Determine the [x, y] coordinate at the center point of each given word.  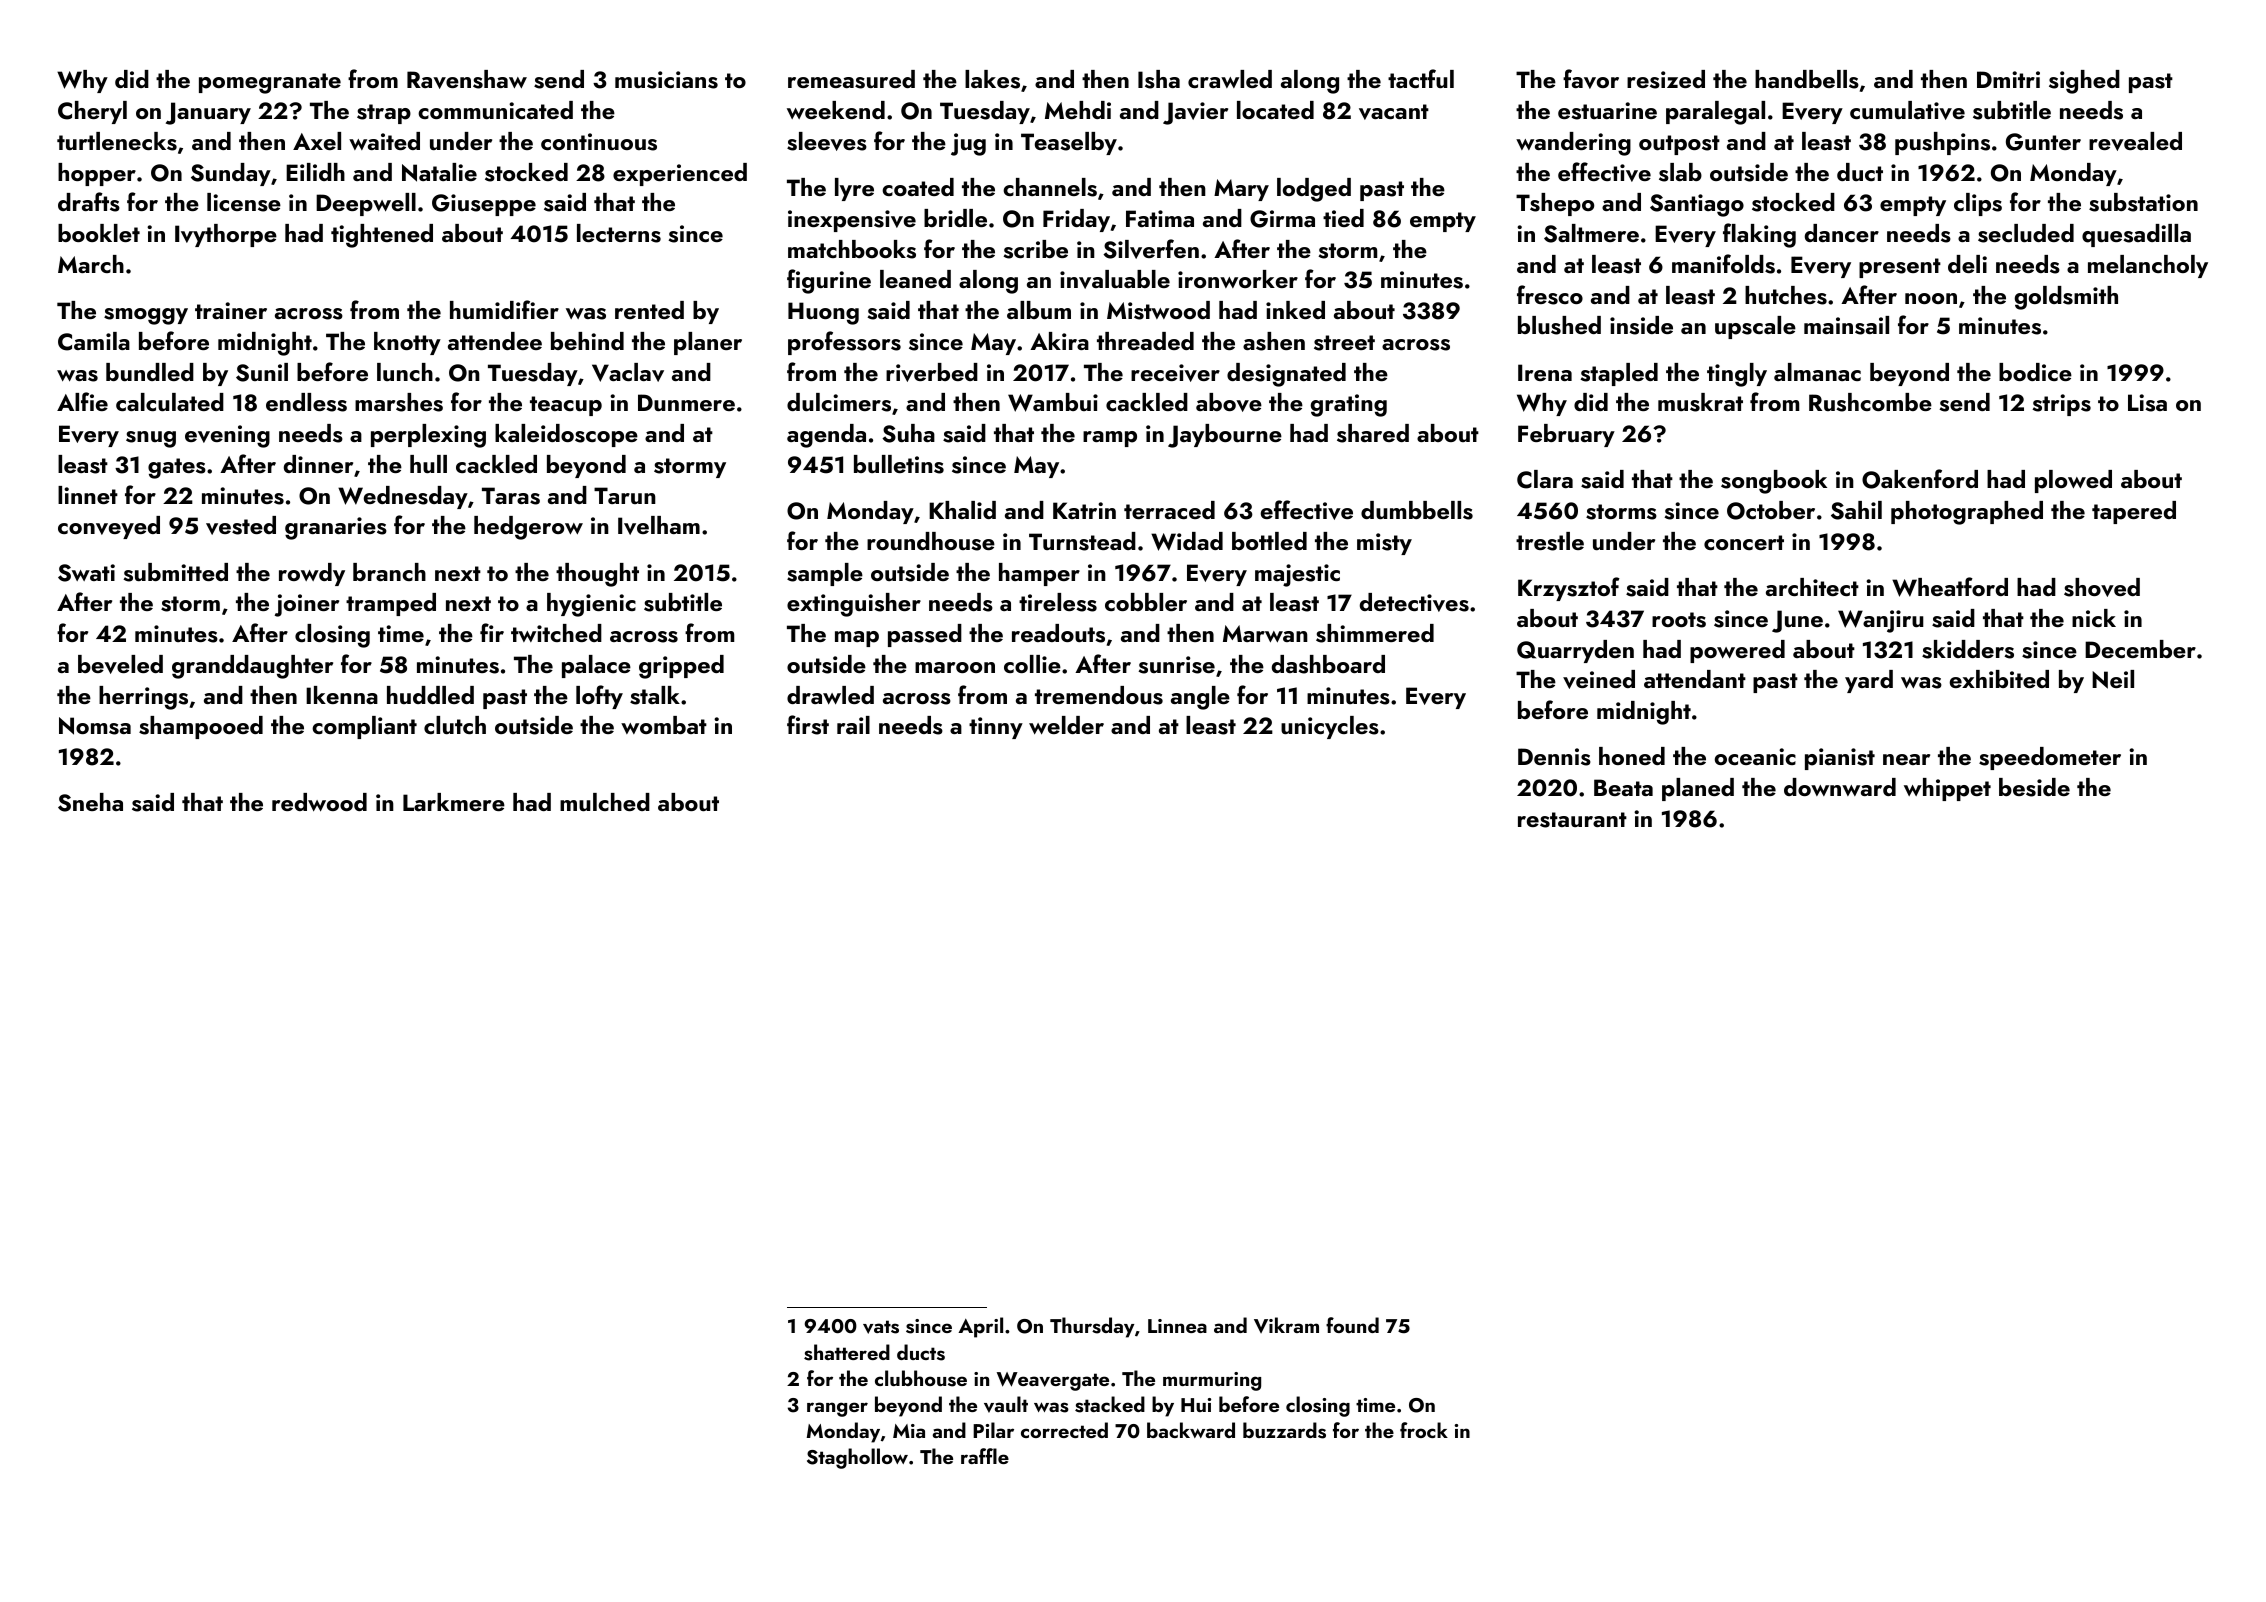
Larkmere [454, 802]
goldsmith [2066, 298]
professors [844, 343]
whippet [1947, 789]
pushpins [1942, 143]
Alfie [82, 401]
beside [2034, 787]
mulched [605, 802]
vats [881, 1327]
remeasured [851, 79]
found [1352, 1325]
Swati [86, 573]
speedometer [2050, 758]
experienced [680, 174]
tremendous [1099, 695]
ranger [837, 1409]
